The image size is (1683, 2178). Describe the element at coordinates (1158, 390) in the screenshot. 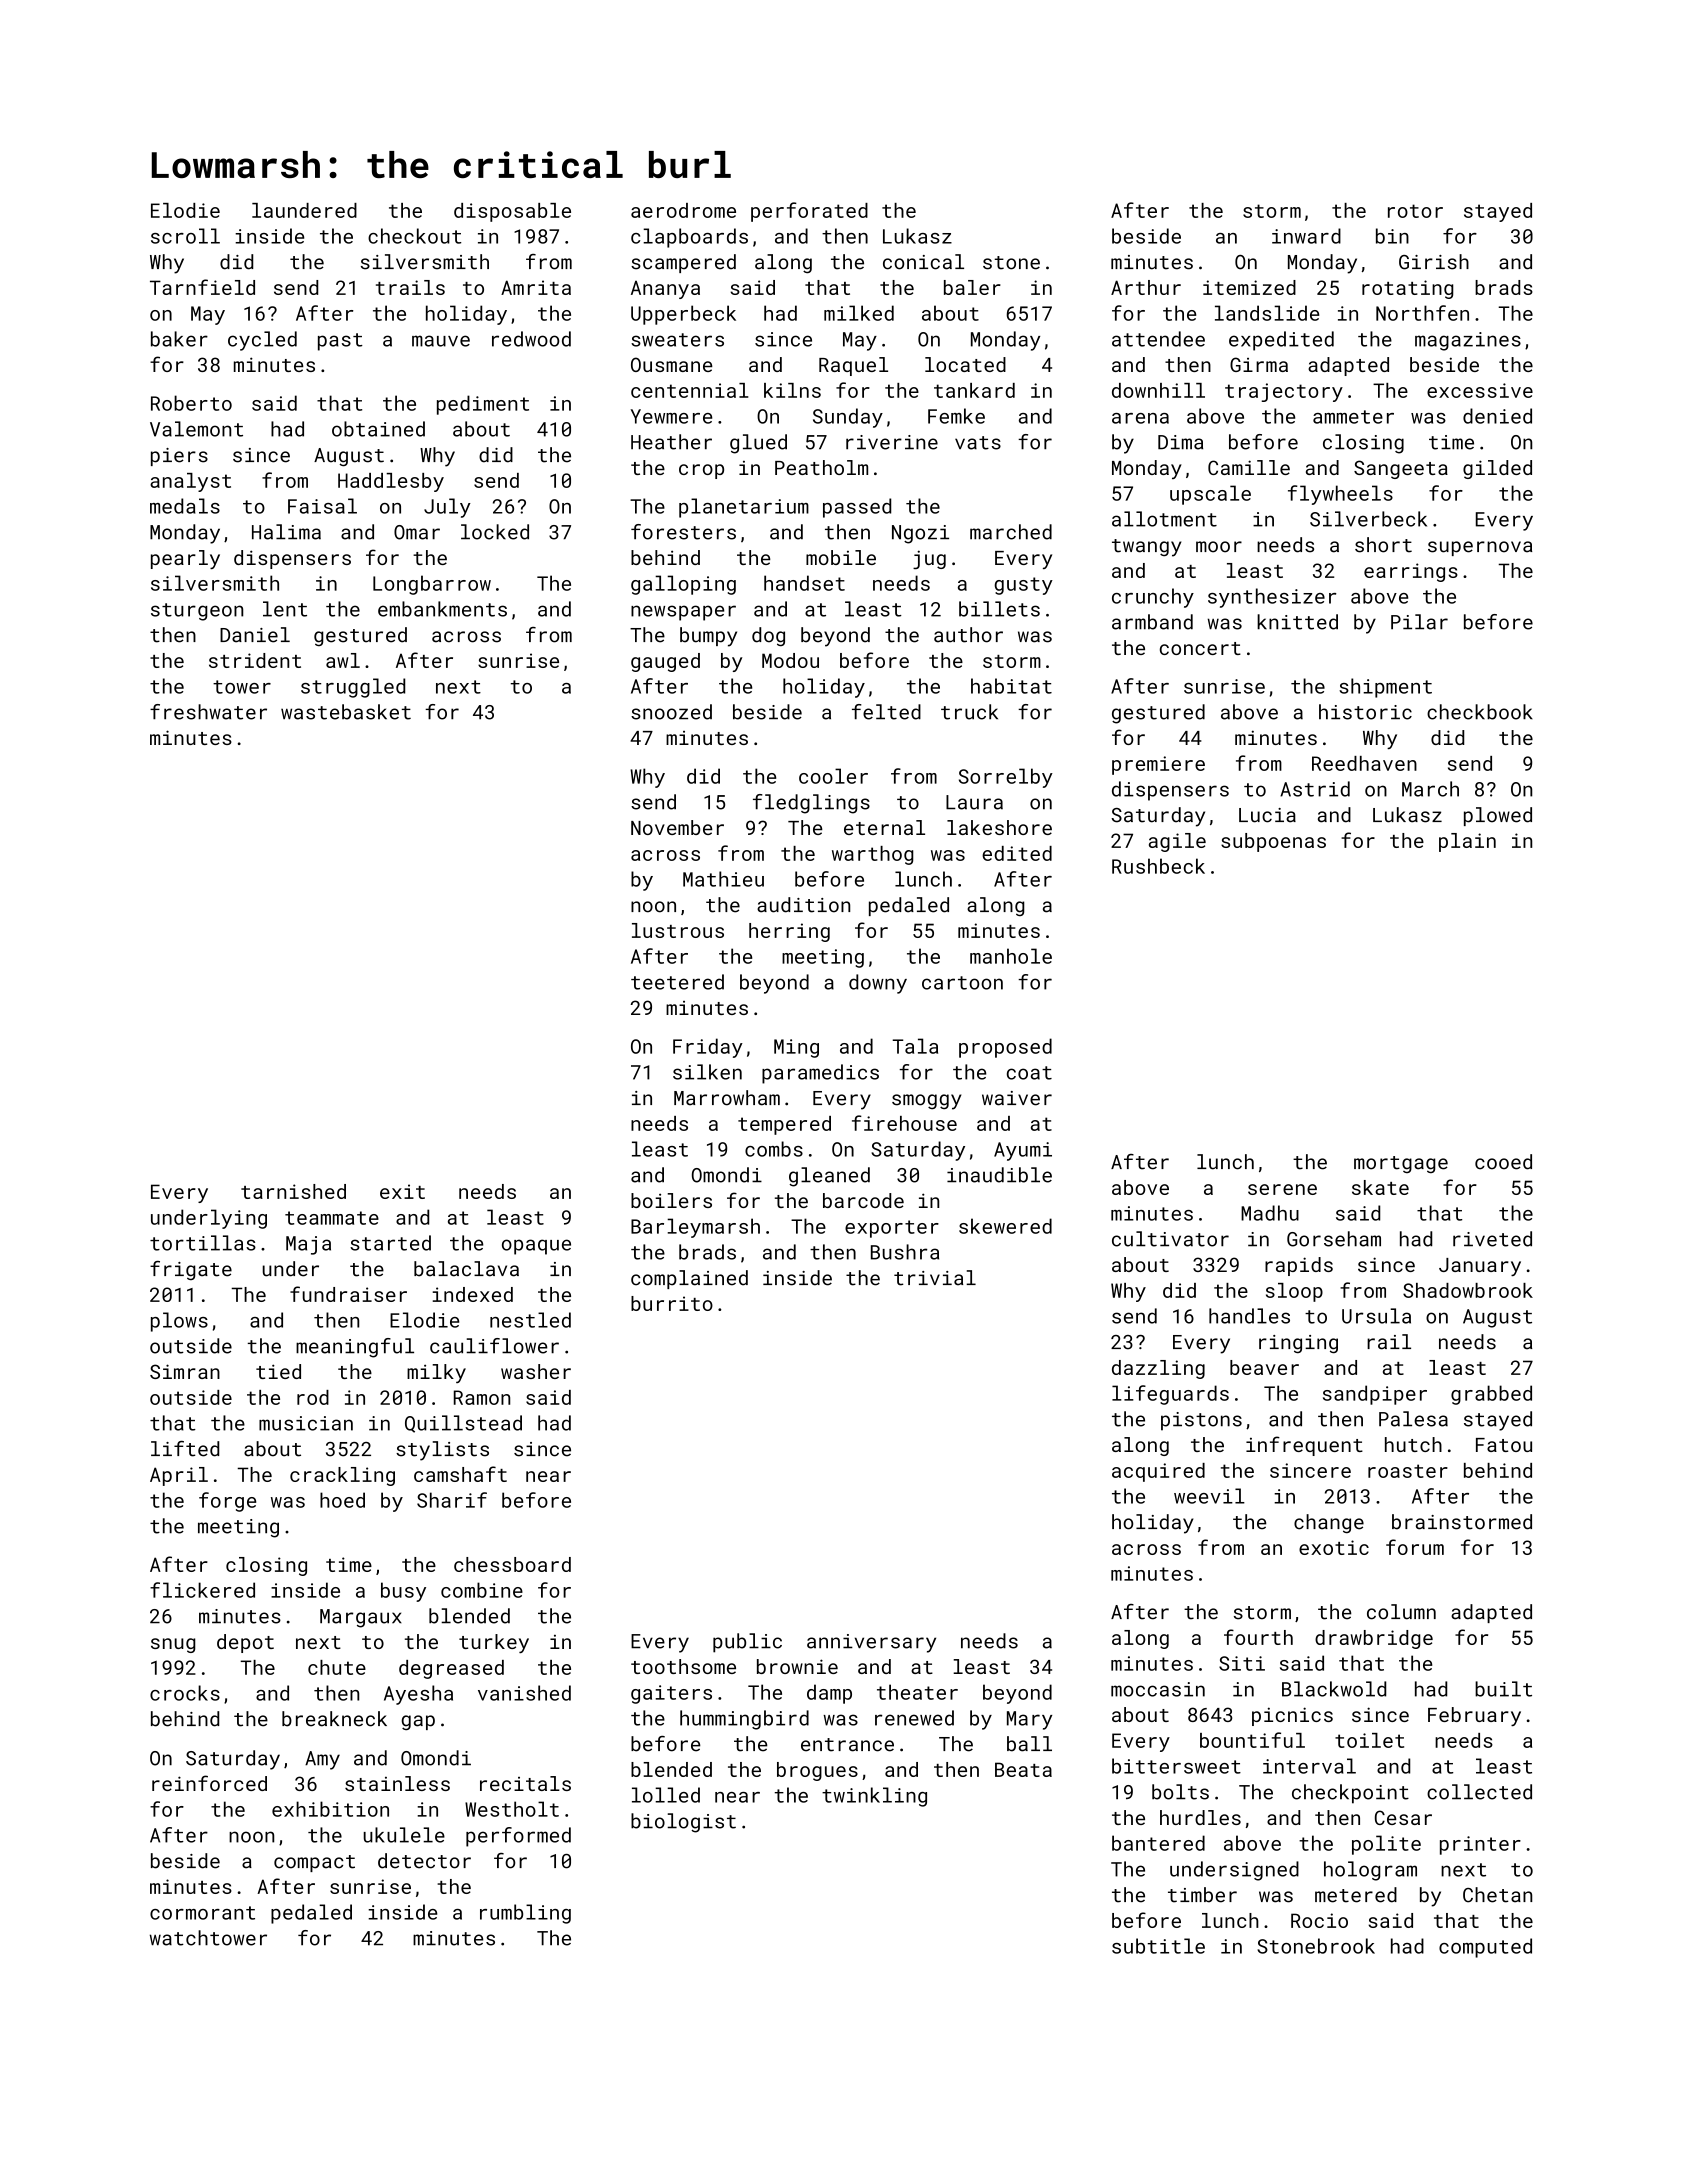

I see `downhill` at that location.
